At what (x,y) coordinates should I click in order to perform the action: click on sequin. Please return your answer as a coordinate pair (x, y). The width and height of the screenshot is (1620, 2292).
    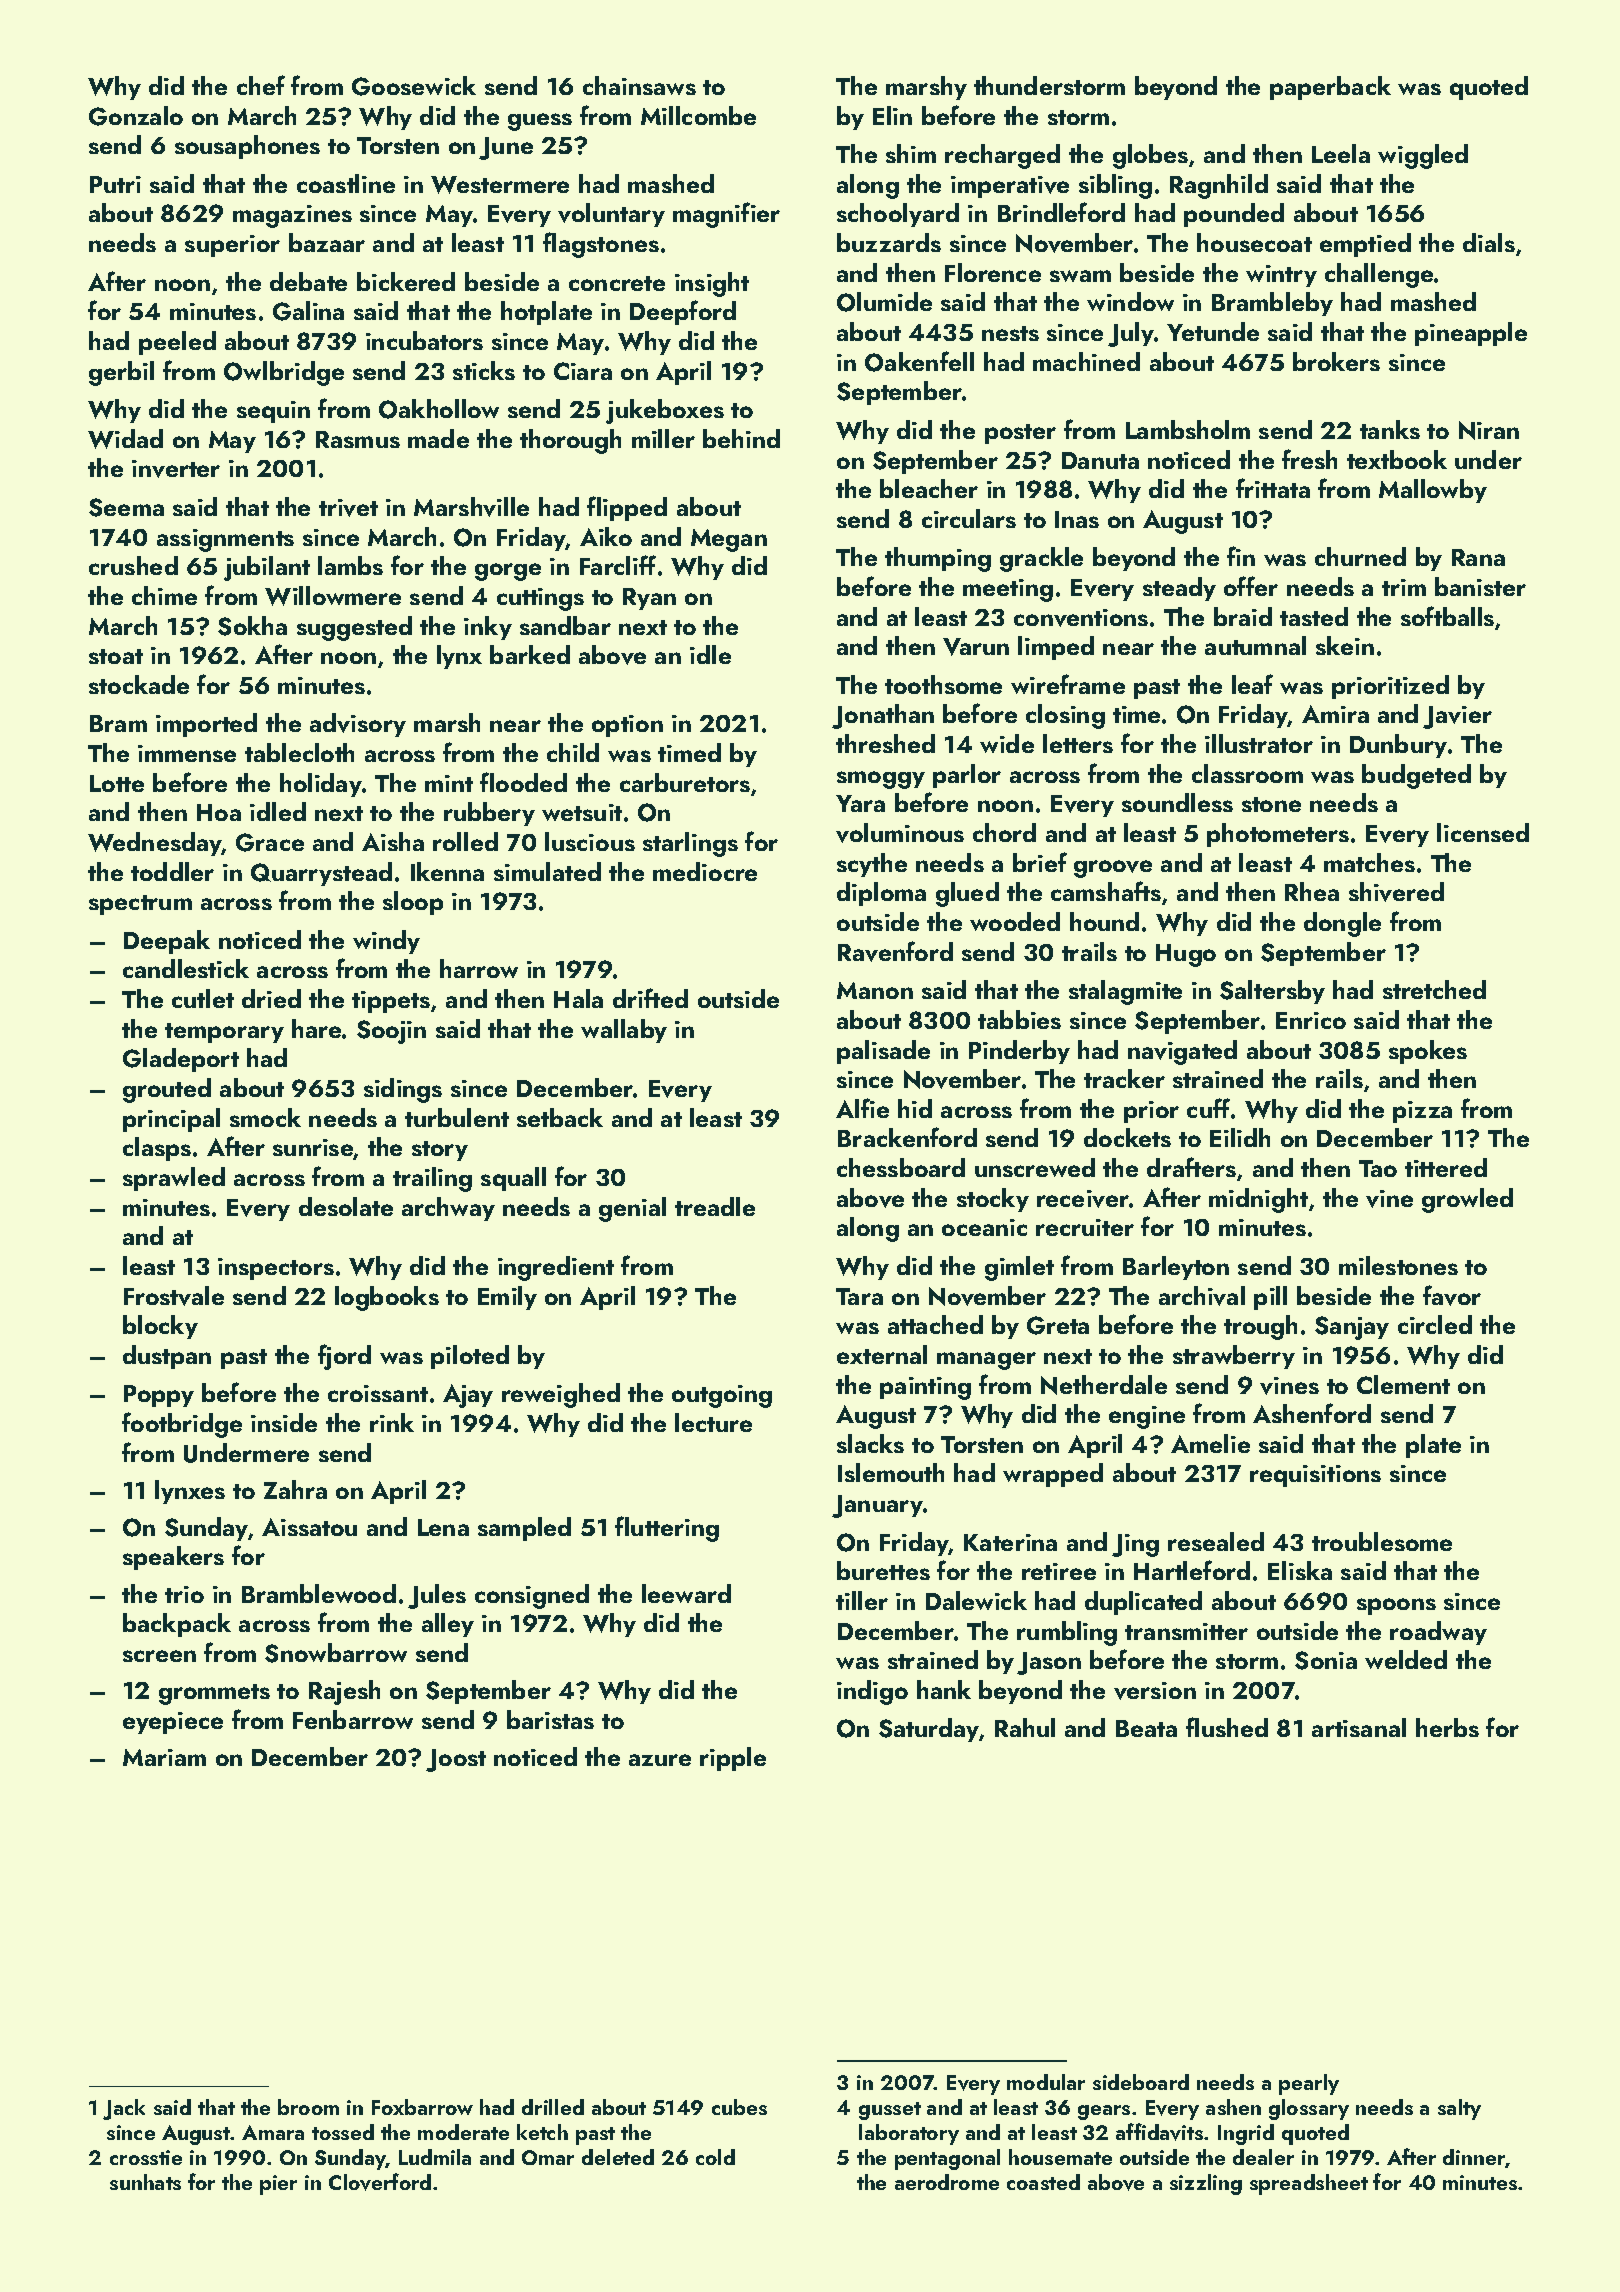
    Looking at the image, I should click on (273, 412).
